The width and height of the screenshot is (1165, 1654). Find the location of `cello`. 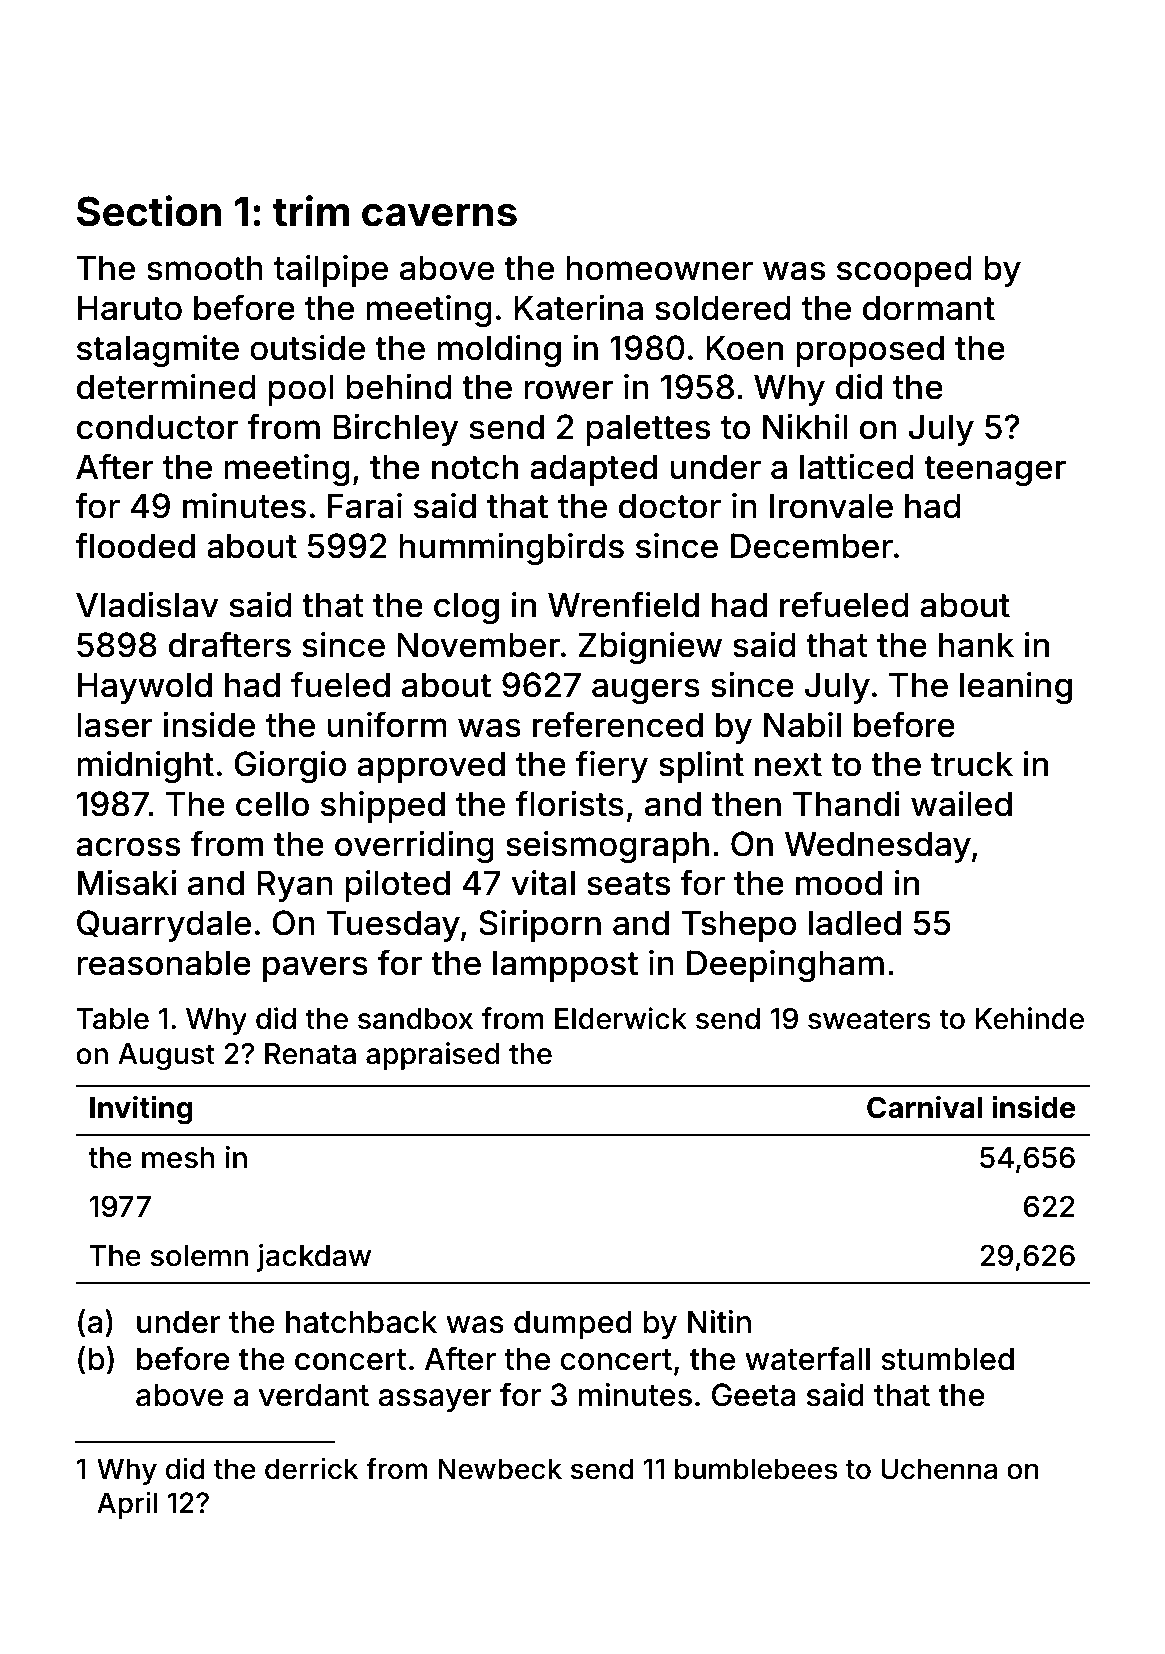

cello is located at coordinates (272, 804).
